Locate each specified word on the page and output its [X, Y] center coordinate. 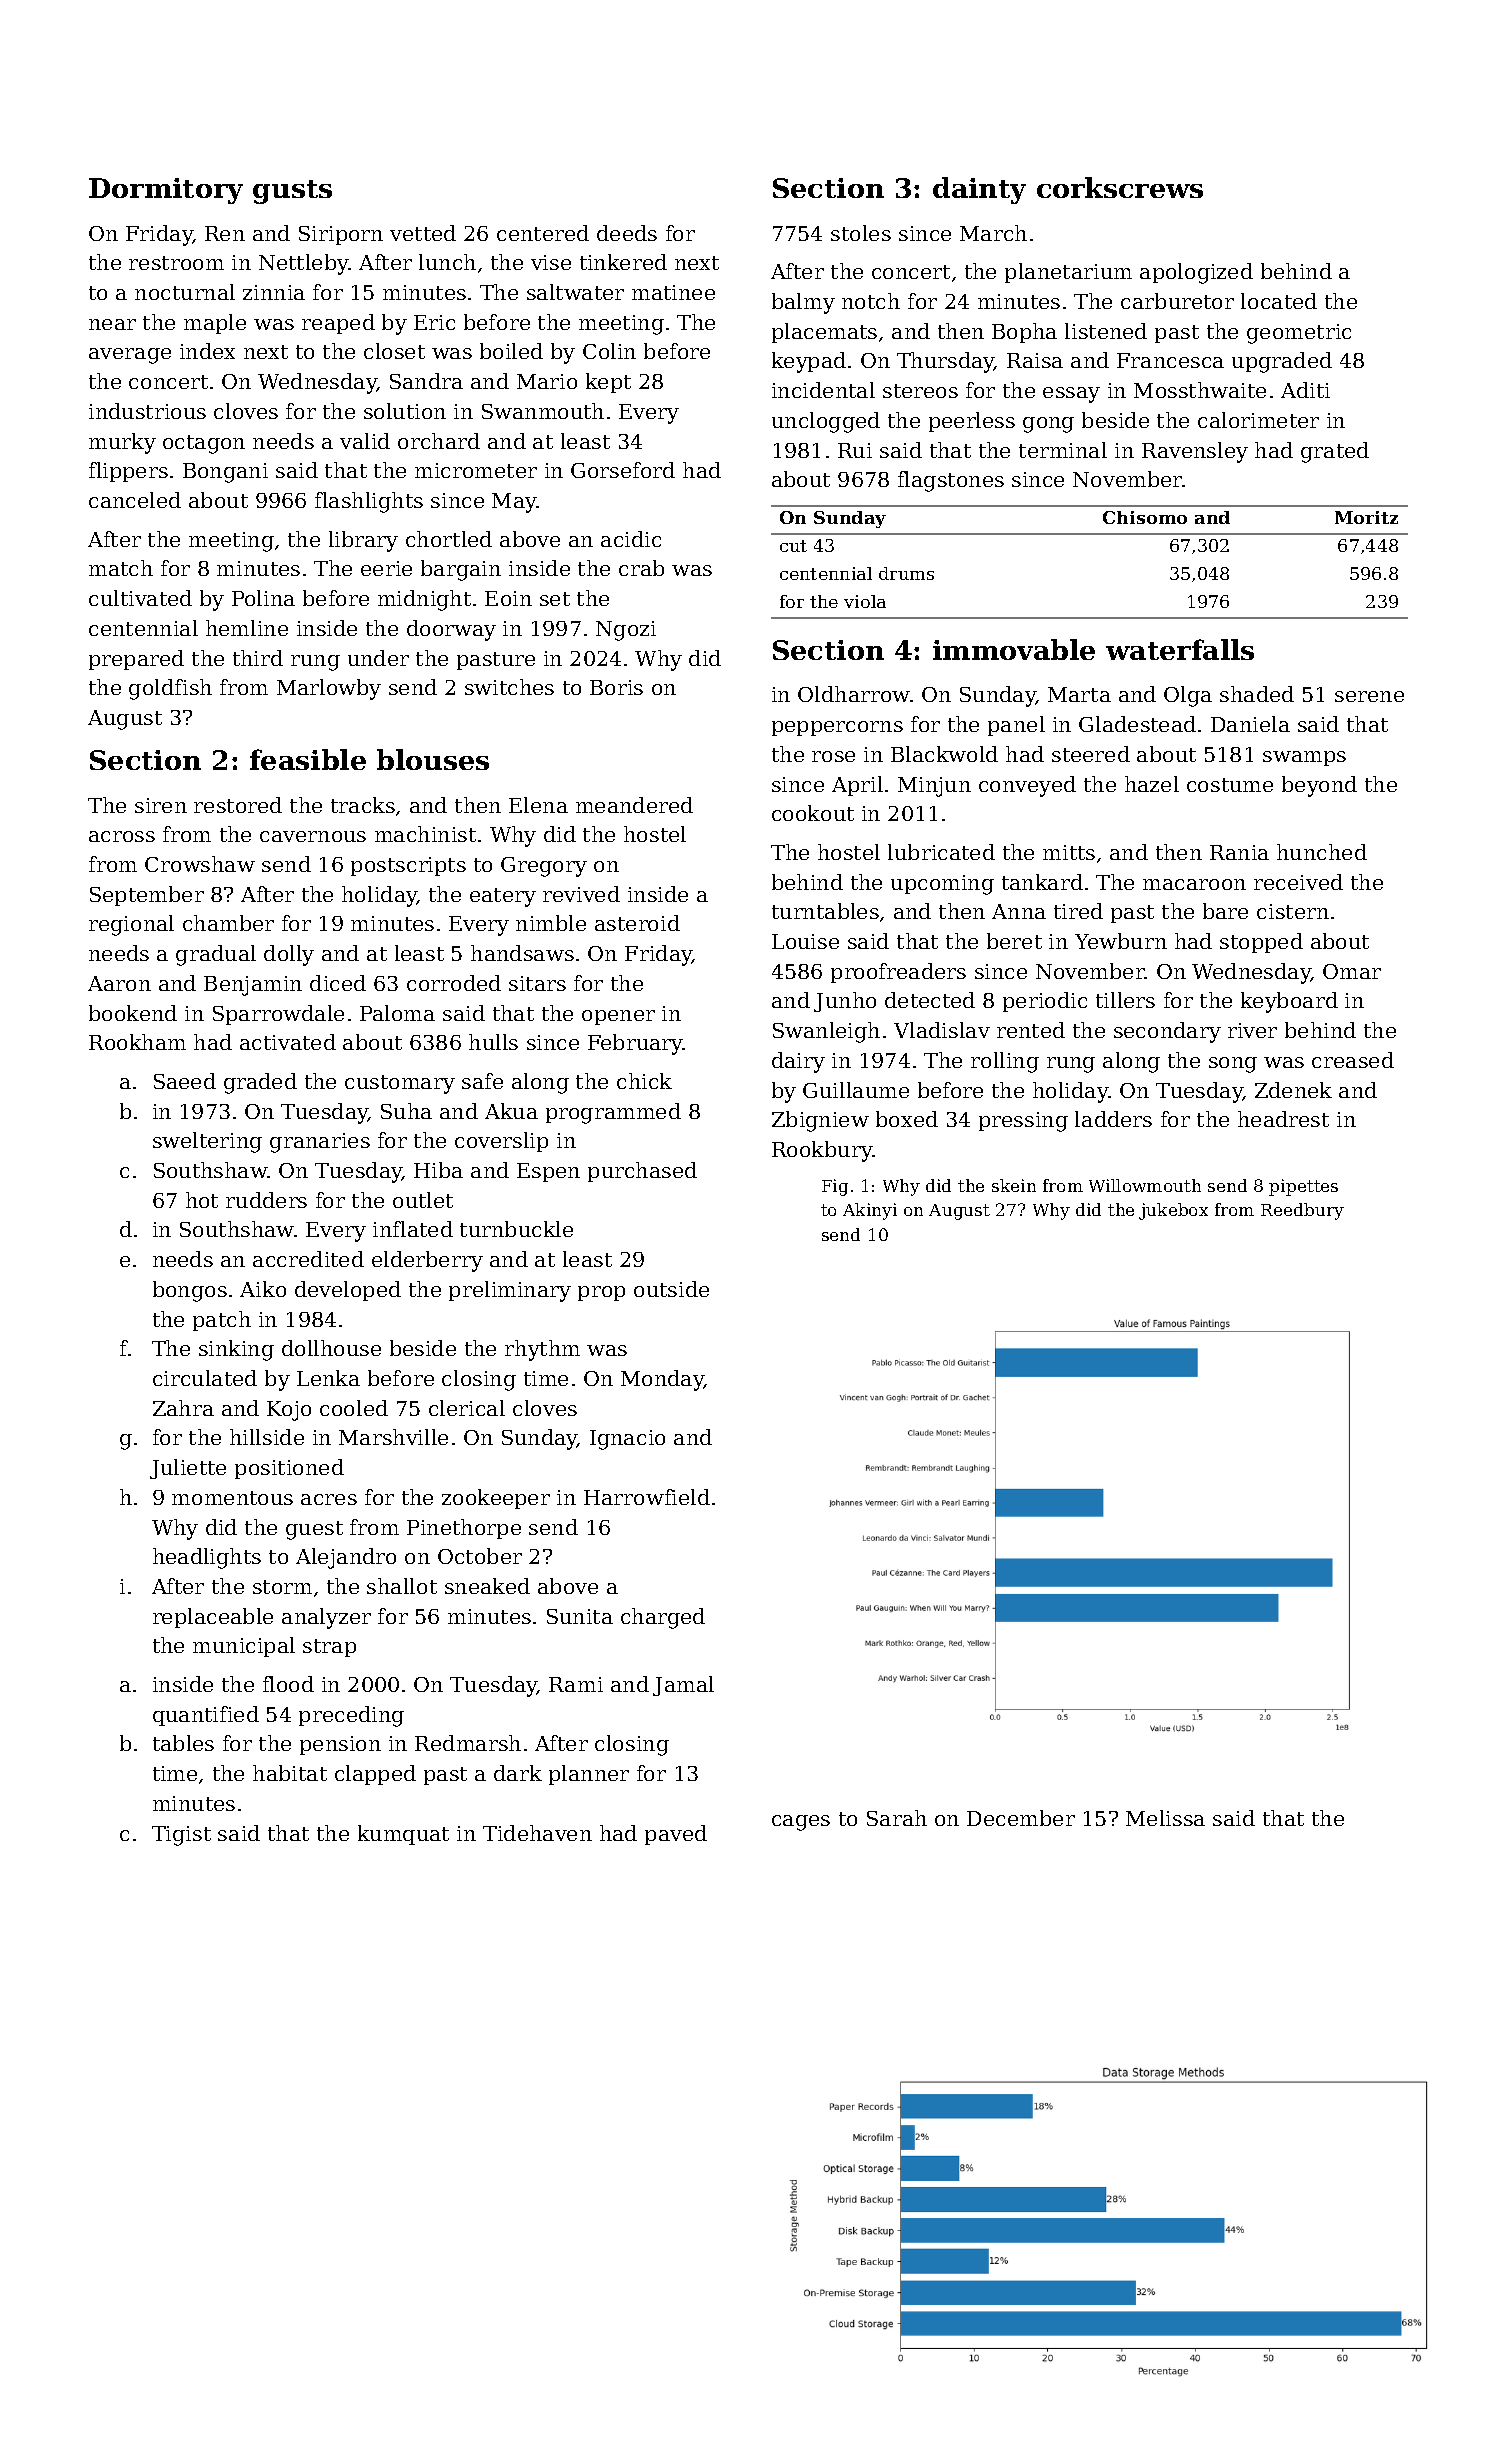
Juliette [188, 1469]
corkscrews [1120, 187]
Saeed [185, 1081]
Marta [1079, 694]
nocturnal [185, 292]
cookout [813, 813]
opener [618, 1017]
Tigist [181, 1836]
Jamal [683, 1686]
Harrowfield [647, 1497]
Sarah [897, 1818]
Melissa [1165, 1818]
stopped [1261, 943]
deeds [627, 233]
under [378, 658]
